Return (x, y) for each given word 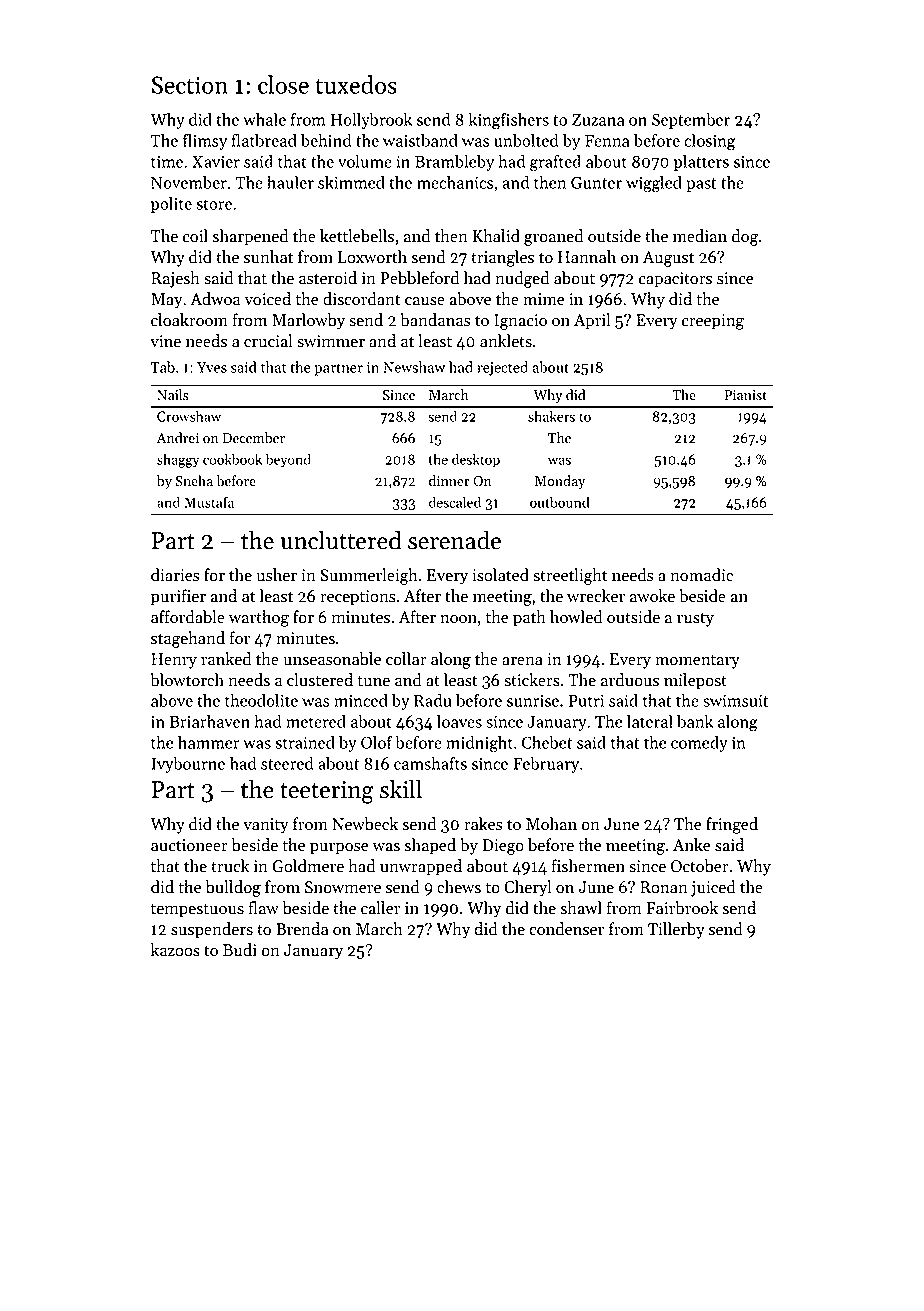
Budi (240, 950)
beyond (288, 460)
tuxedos (356, 84)
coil (195, 236)
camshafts (430, 763)
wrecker (596, 596)
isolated (500, 575)
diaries (175, 575)
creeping (713, 322)
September (691, 121)
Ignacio (520, 322)
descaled (455, 502)
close (283, 84)
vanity (266, 826)
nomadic (701, 575)
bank (695, 721)
